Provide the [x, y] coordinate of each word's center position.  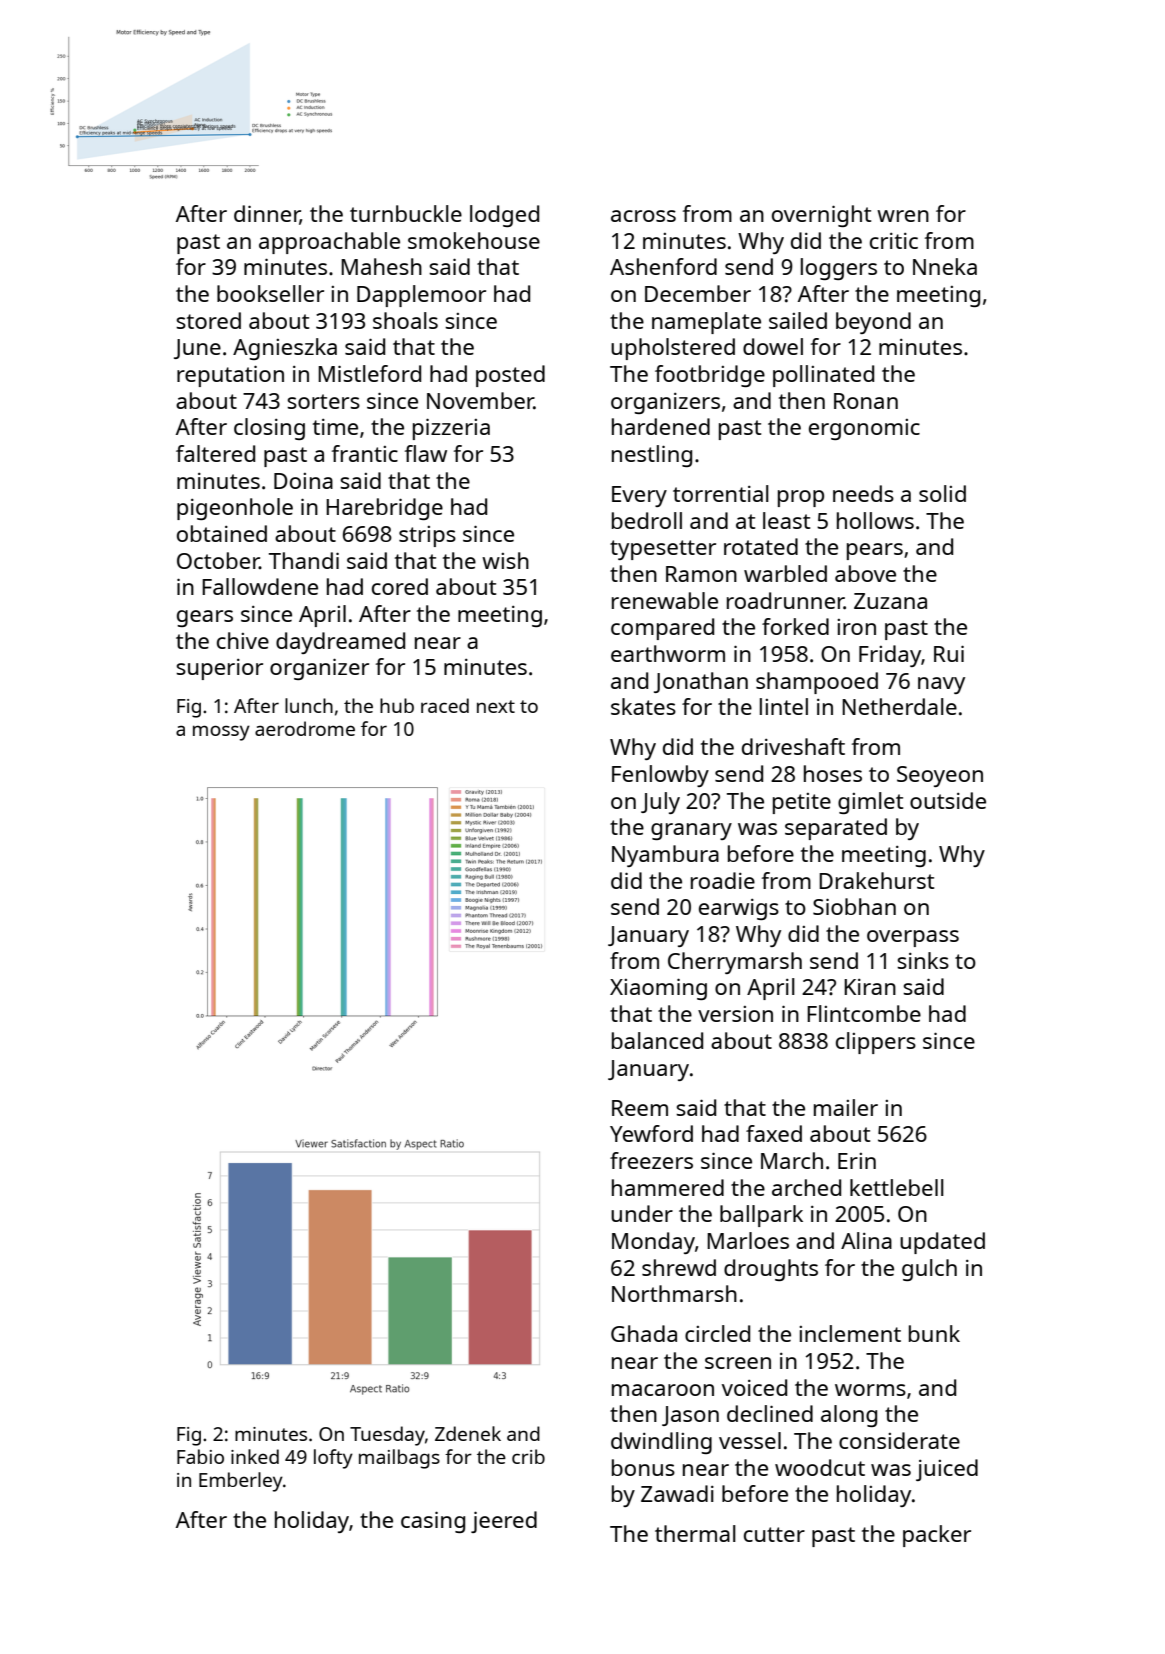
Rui [949, 653]
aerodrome [305, 728]
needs [863, 493]
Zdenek [468, 1433]
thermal [695, 1533]
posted [510, 376]
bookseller [270, 293]
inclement [850, 1333]
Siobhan [854, 906]
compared [662, 629]
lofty [333, 1459]
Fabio [200, 1456]
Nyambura [665, 856]
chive [243, 640]
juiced [947, 1470]
